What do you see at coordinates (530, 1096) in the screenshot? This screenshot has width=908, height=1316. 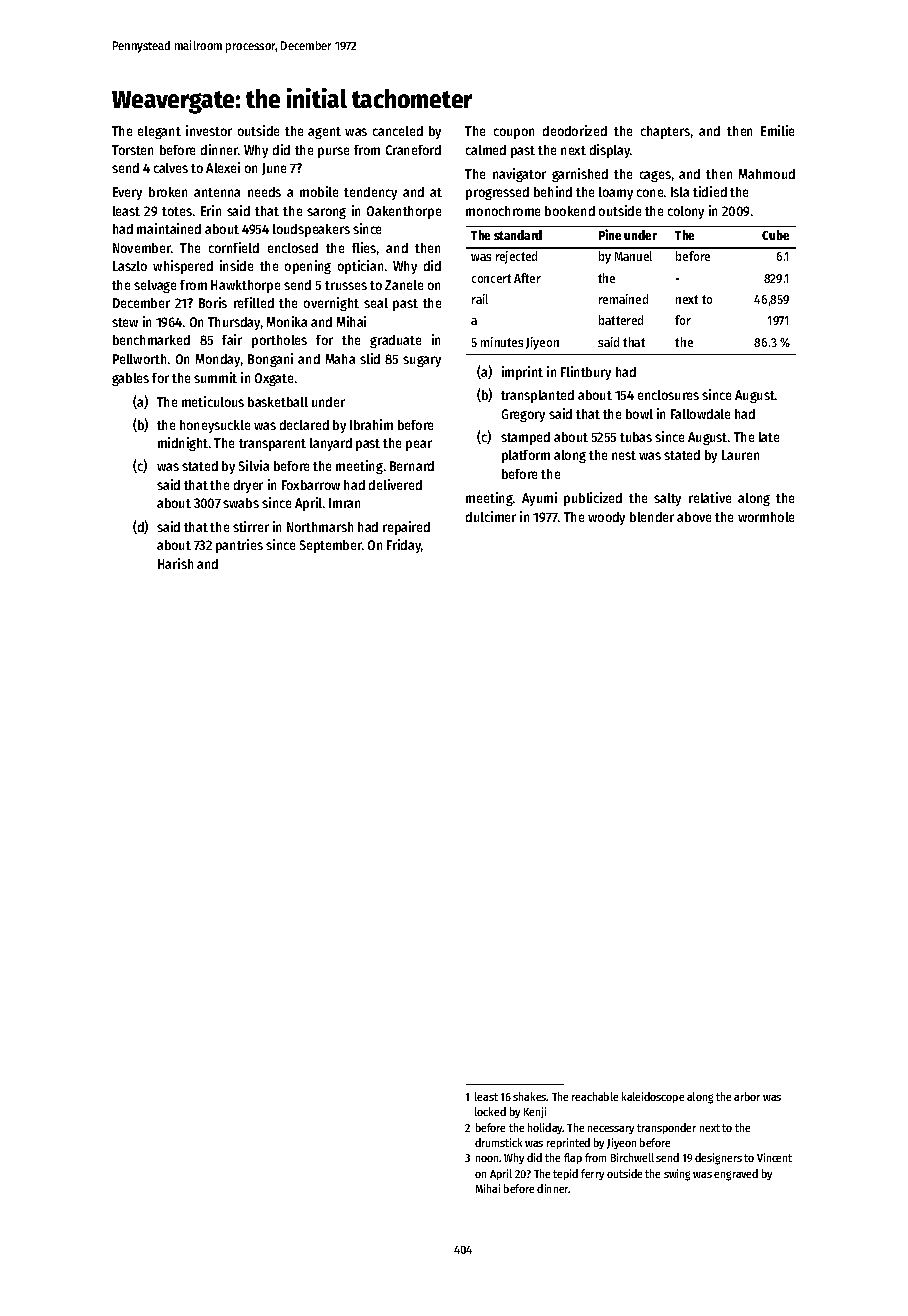 I see `shakes` at bounding box center [530, 1096].
